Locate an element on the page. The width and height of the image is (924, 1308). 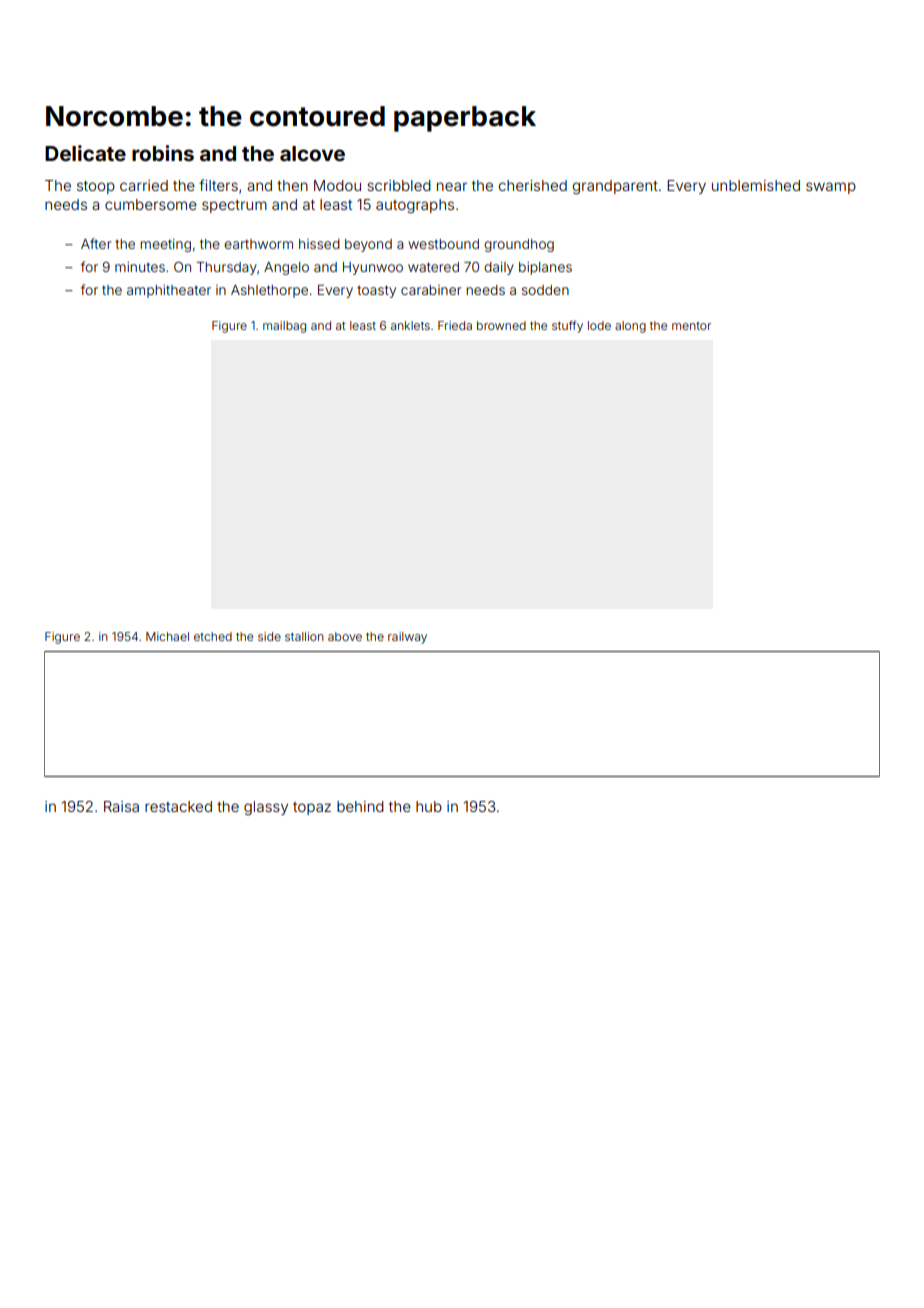
cherished is located at coordinates (533, 185).
